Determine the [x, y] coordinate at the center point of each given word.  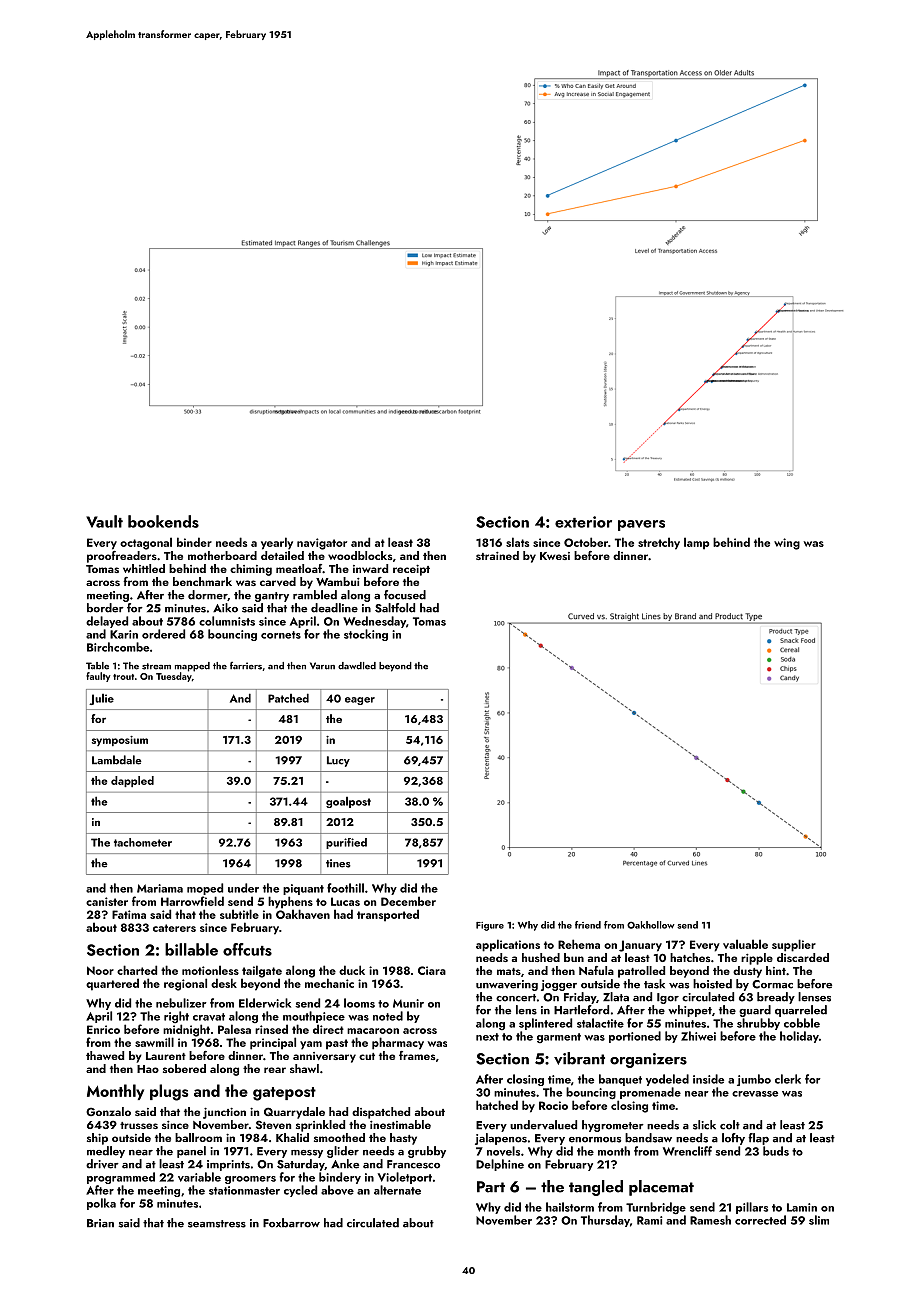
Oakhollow [651, 925]
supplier [794, 945]
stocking [366, 635]
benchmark [202, 581]
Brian [100, 1223]
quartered [112, 984]
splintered [545, 1024]
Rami [649, 1220]
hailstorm [570, 1207]
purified [346, 843]
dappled [132, 781]
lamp [696, 543]
